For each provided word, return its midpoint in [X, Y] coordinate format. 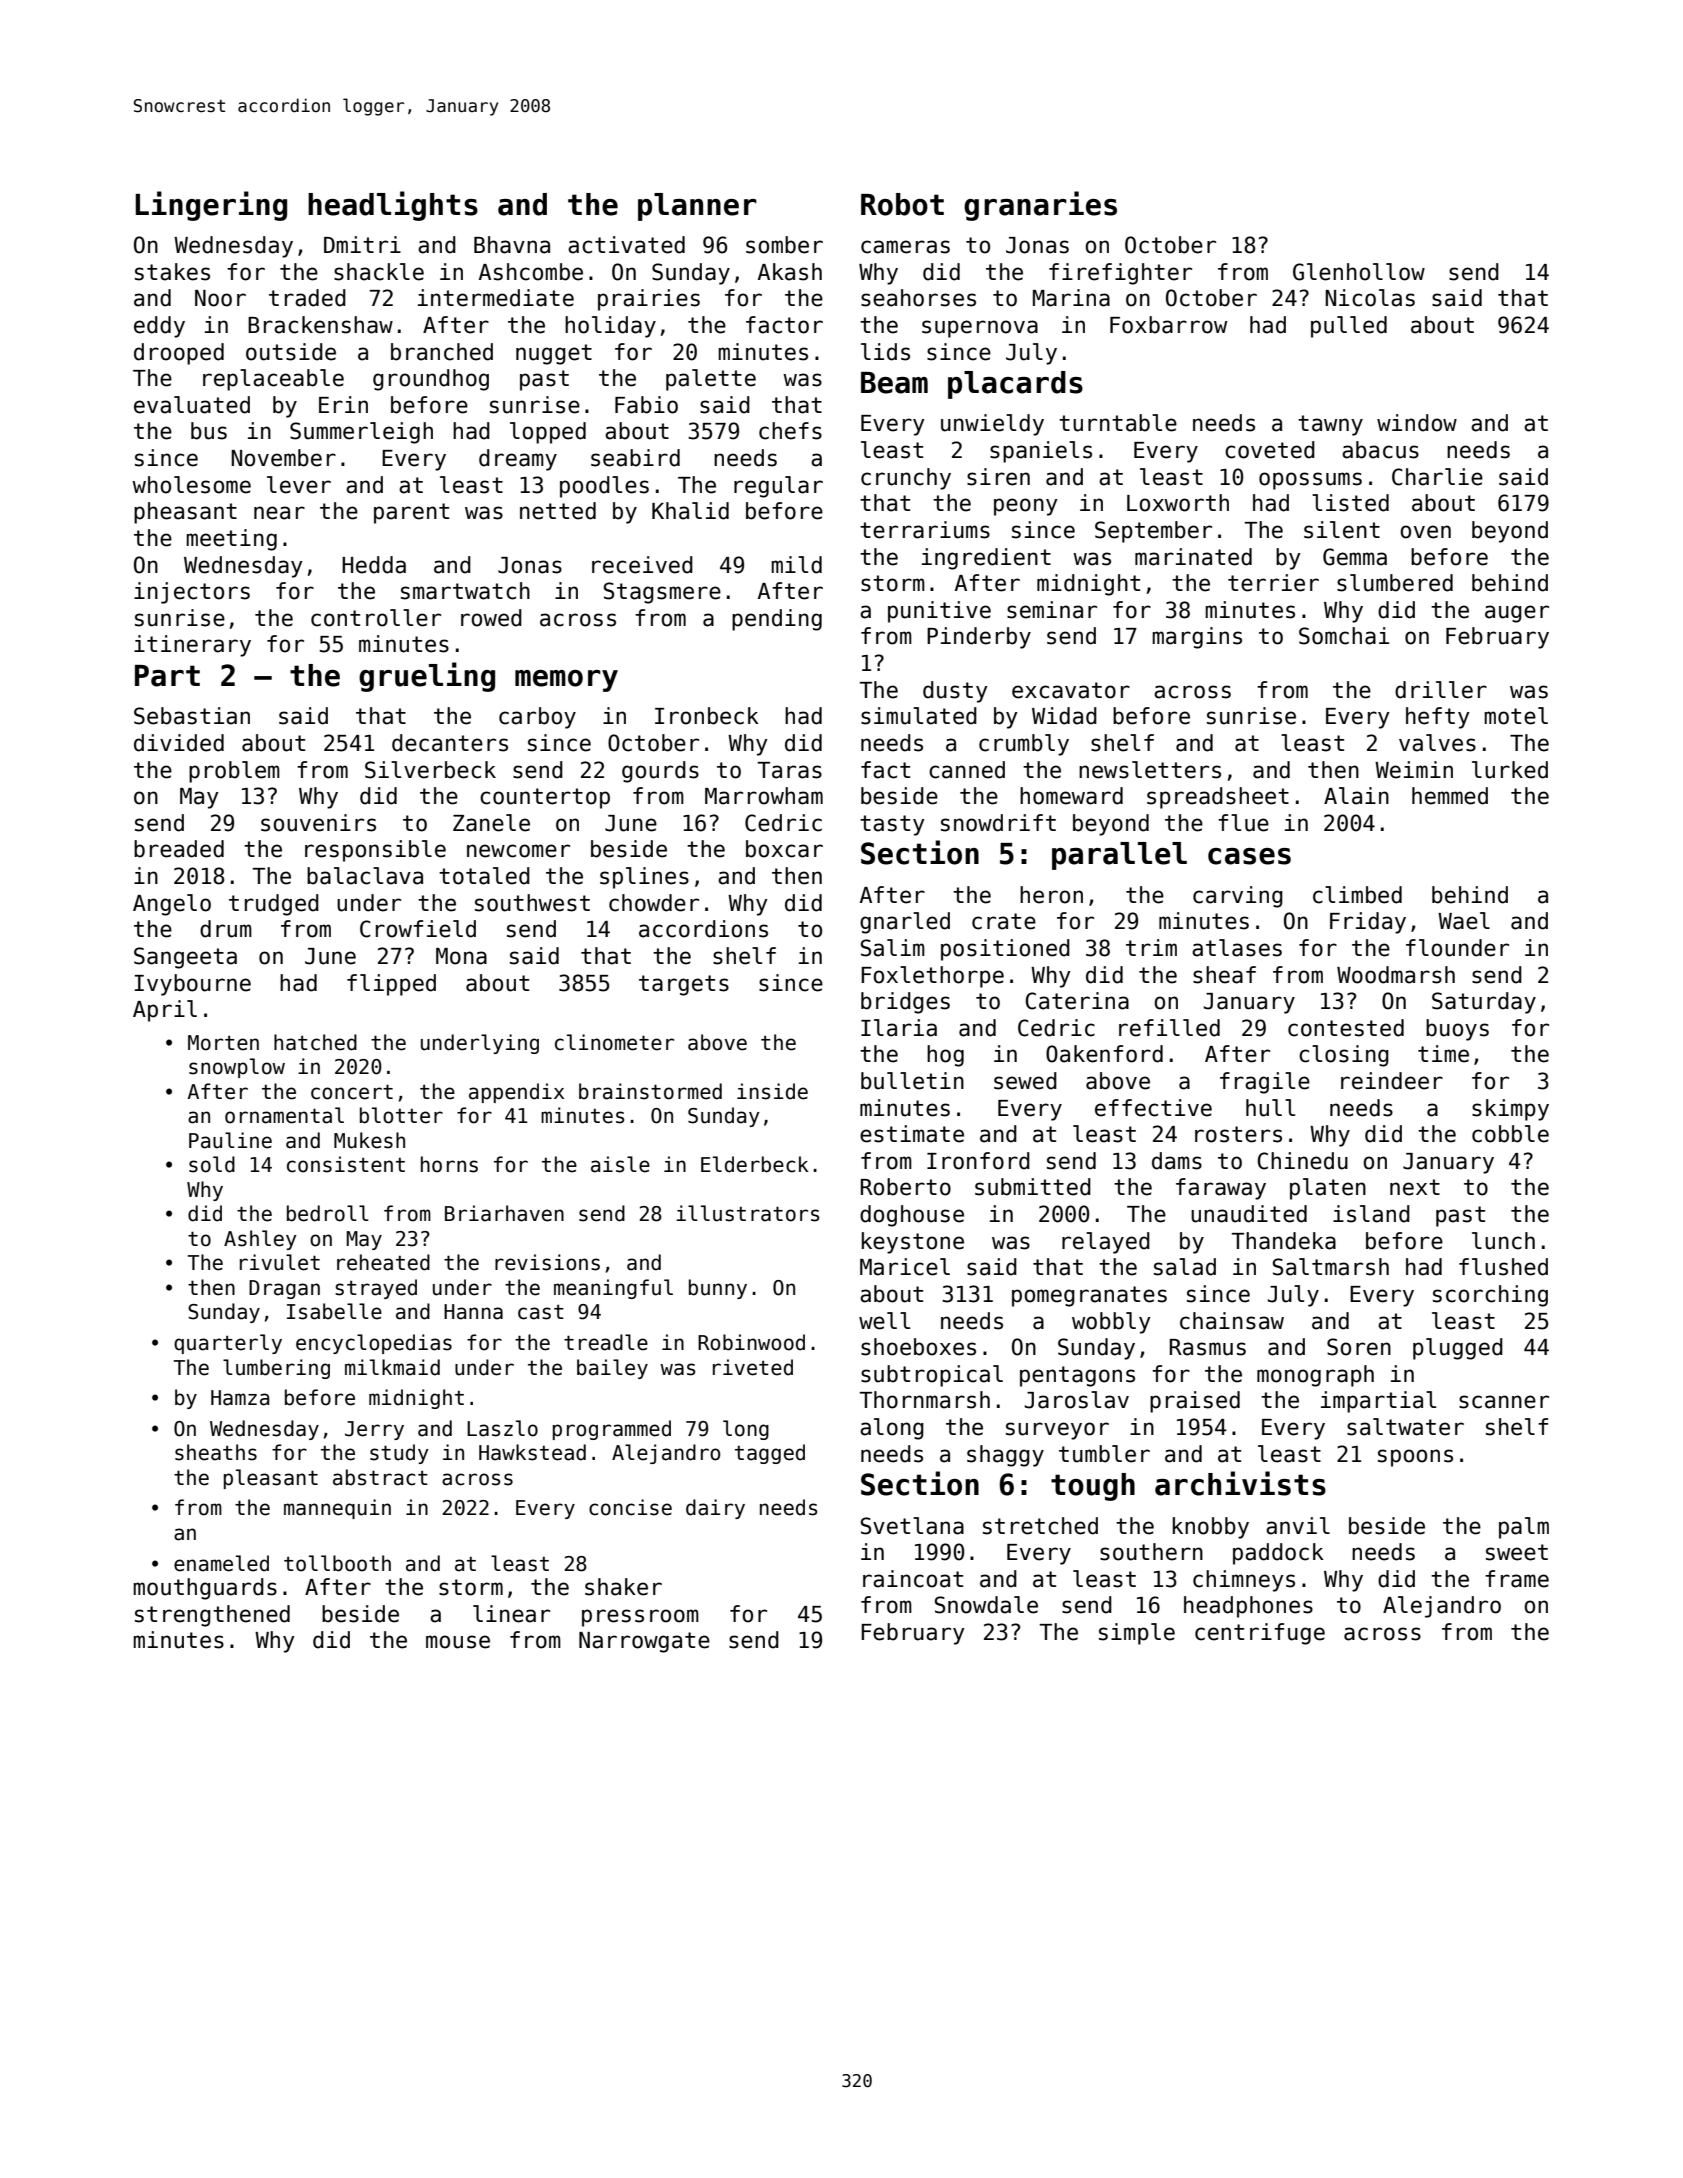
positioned [1005, 950]
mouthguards [205, 1589]
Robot [902, 204]
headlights [393, 206]
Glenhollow [1359, 272]
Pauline [230, 1140]
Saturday [1484, 1003]
